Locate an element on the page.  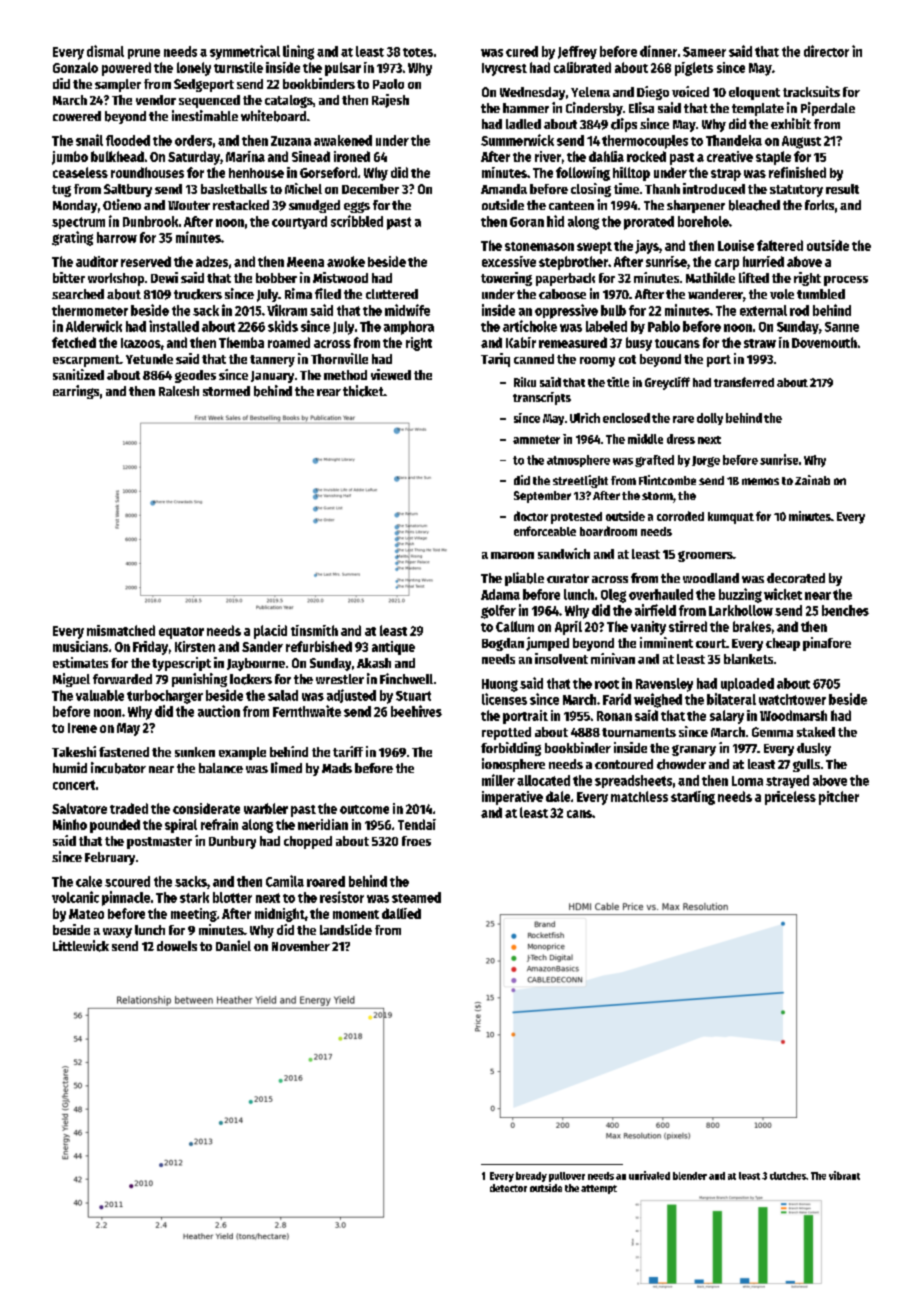
Rakesh is located at coordinates (179, 391).
